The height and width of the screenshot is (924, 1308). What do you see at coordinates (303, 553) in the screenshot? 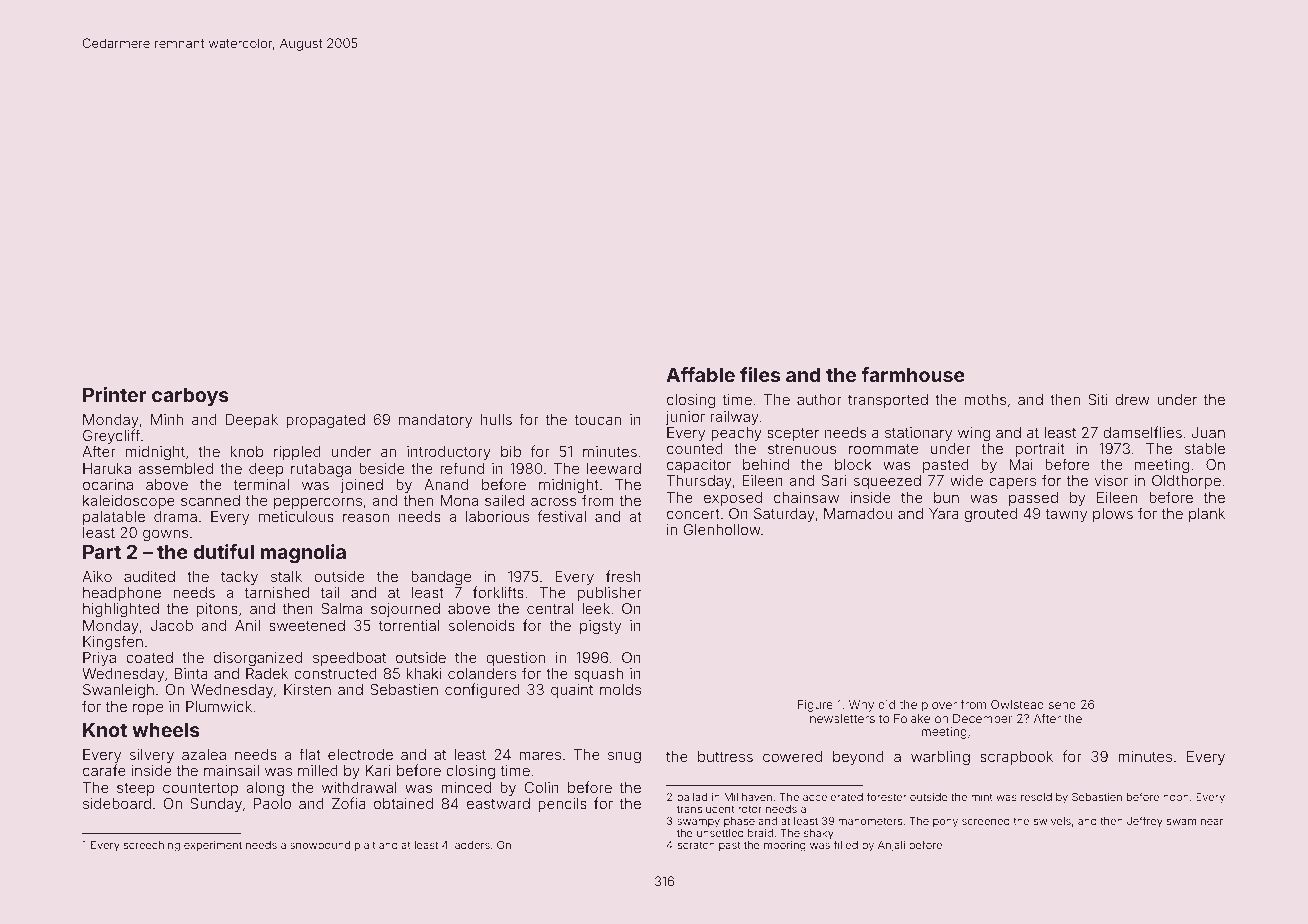
I see `magnolia` at bounding box center [303, 553].
